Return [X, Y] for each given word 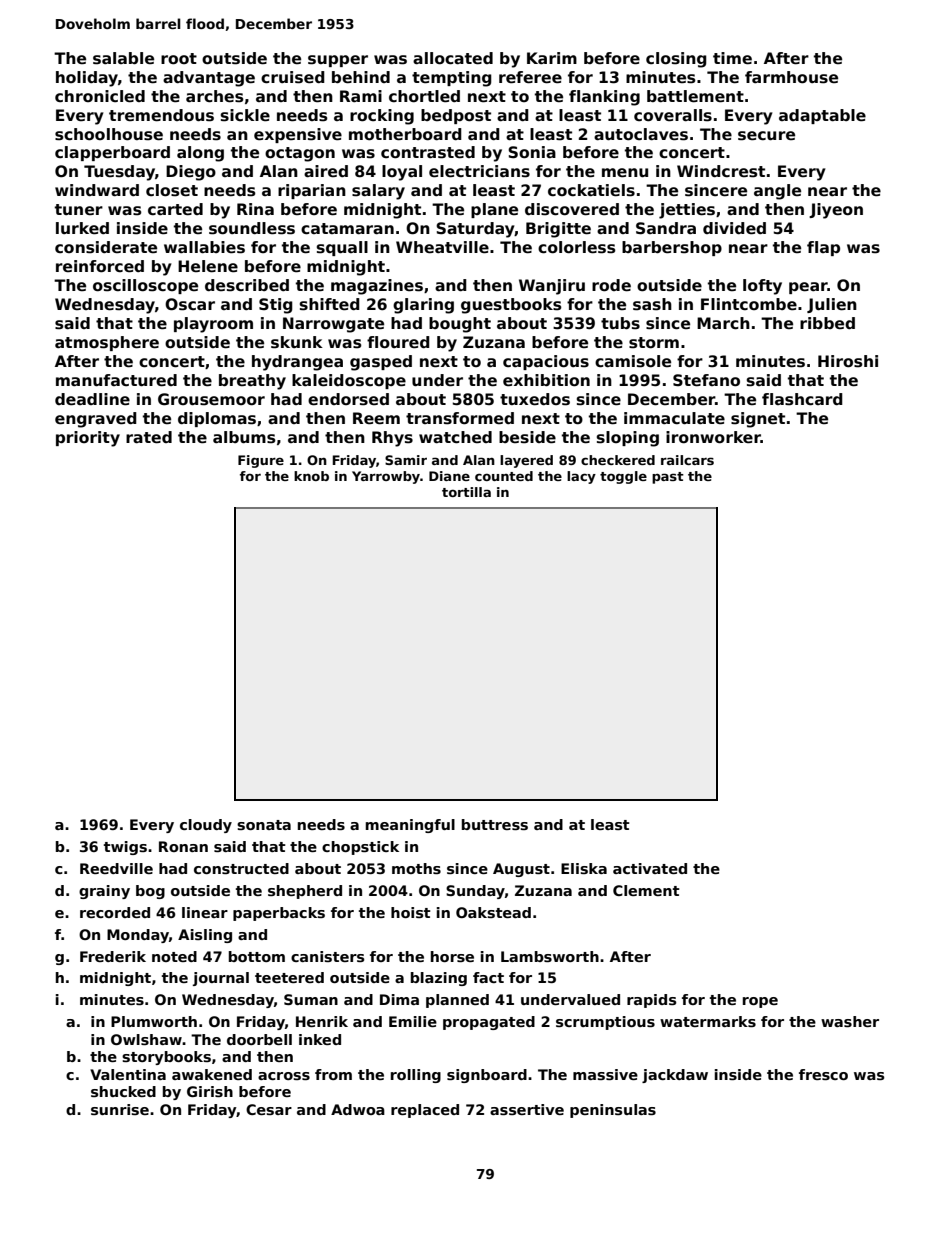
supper [338, 61]
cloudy [206, 826]
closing [676, 60]
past [668, 478]
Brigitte [558, 230]
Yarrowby [386, 477]
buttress [495, 824]
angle [777, 192]
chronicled [100, 96]
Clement [646, 890]
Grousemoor [211, 399]
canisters [328, 956]
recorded [115, 912]
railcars [687, 460]
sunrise [120, 1109]
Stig [276, 306]
